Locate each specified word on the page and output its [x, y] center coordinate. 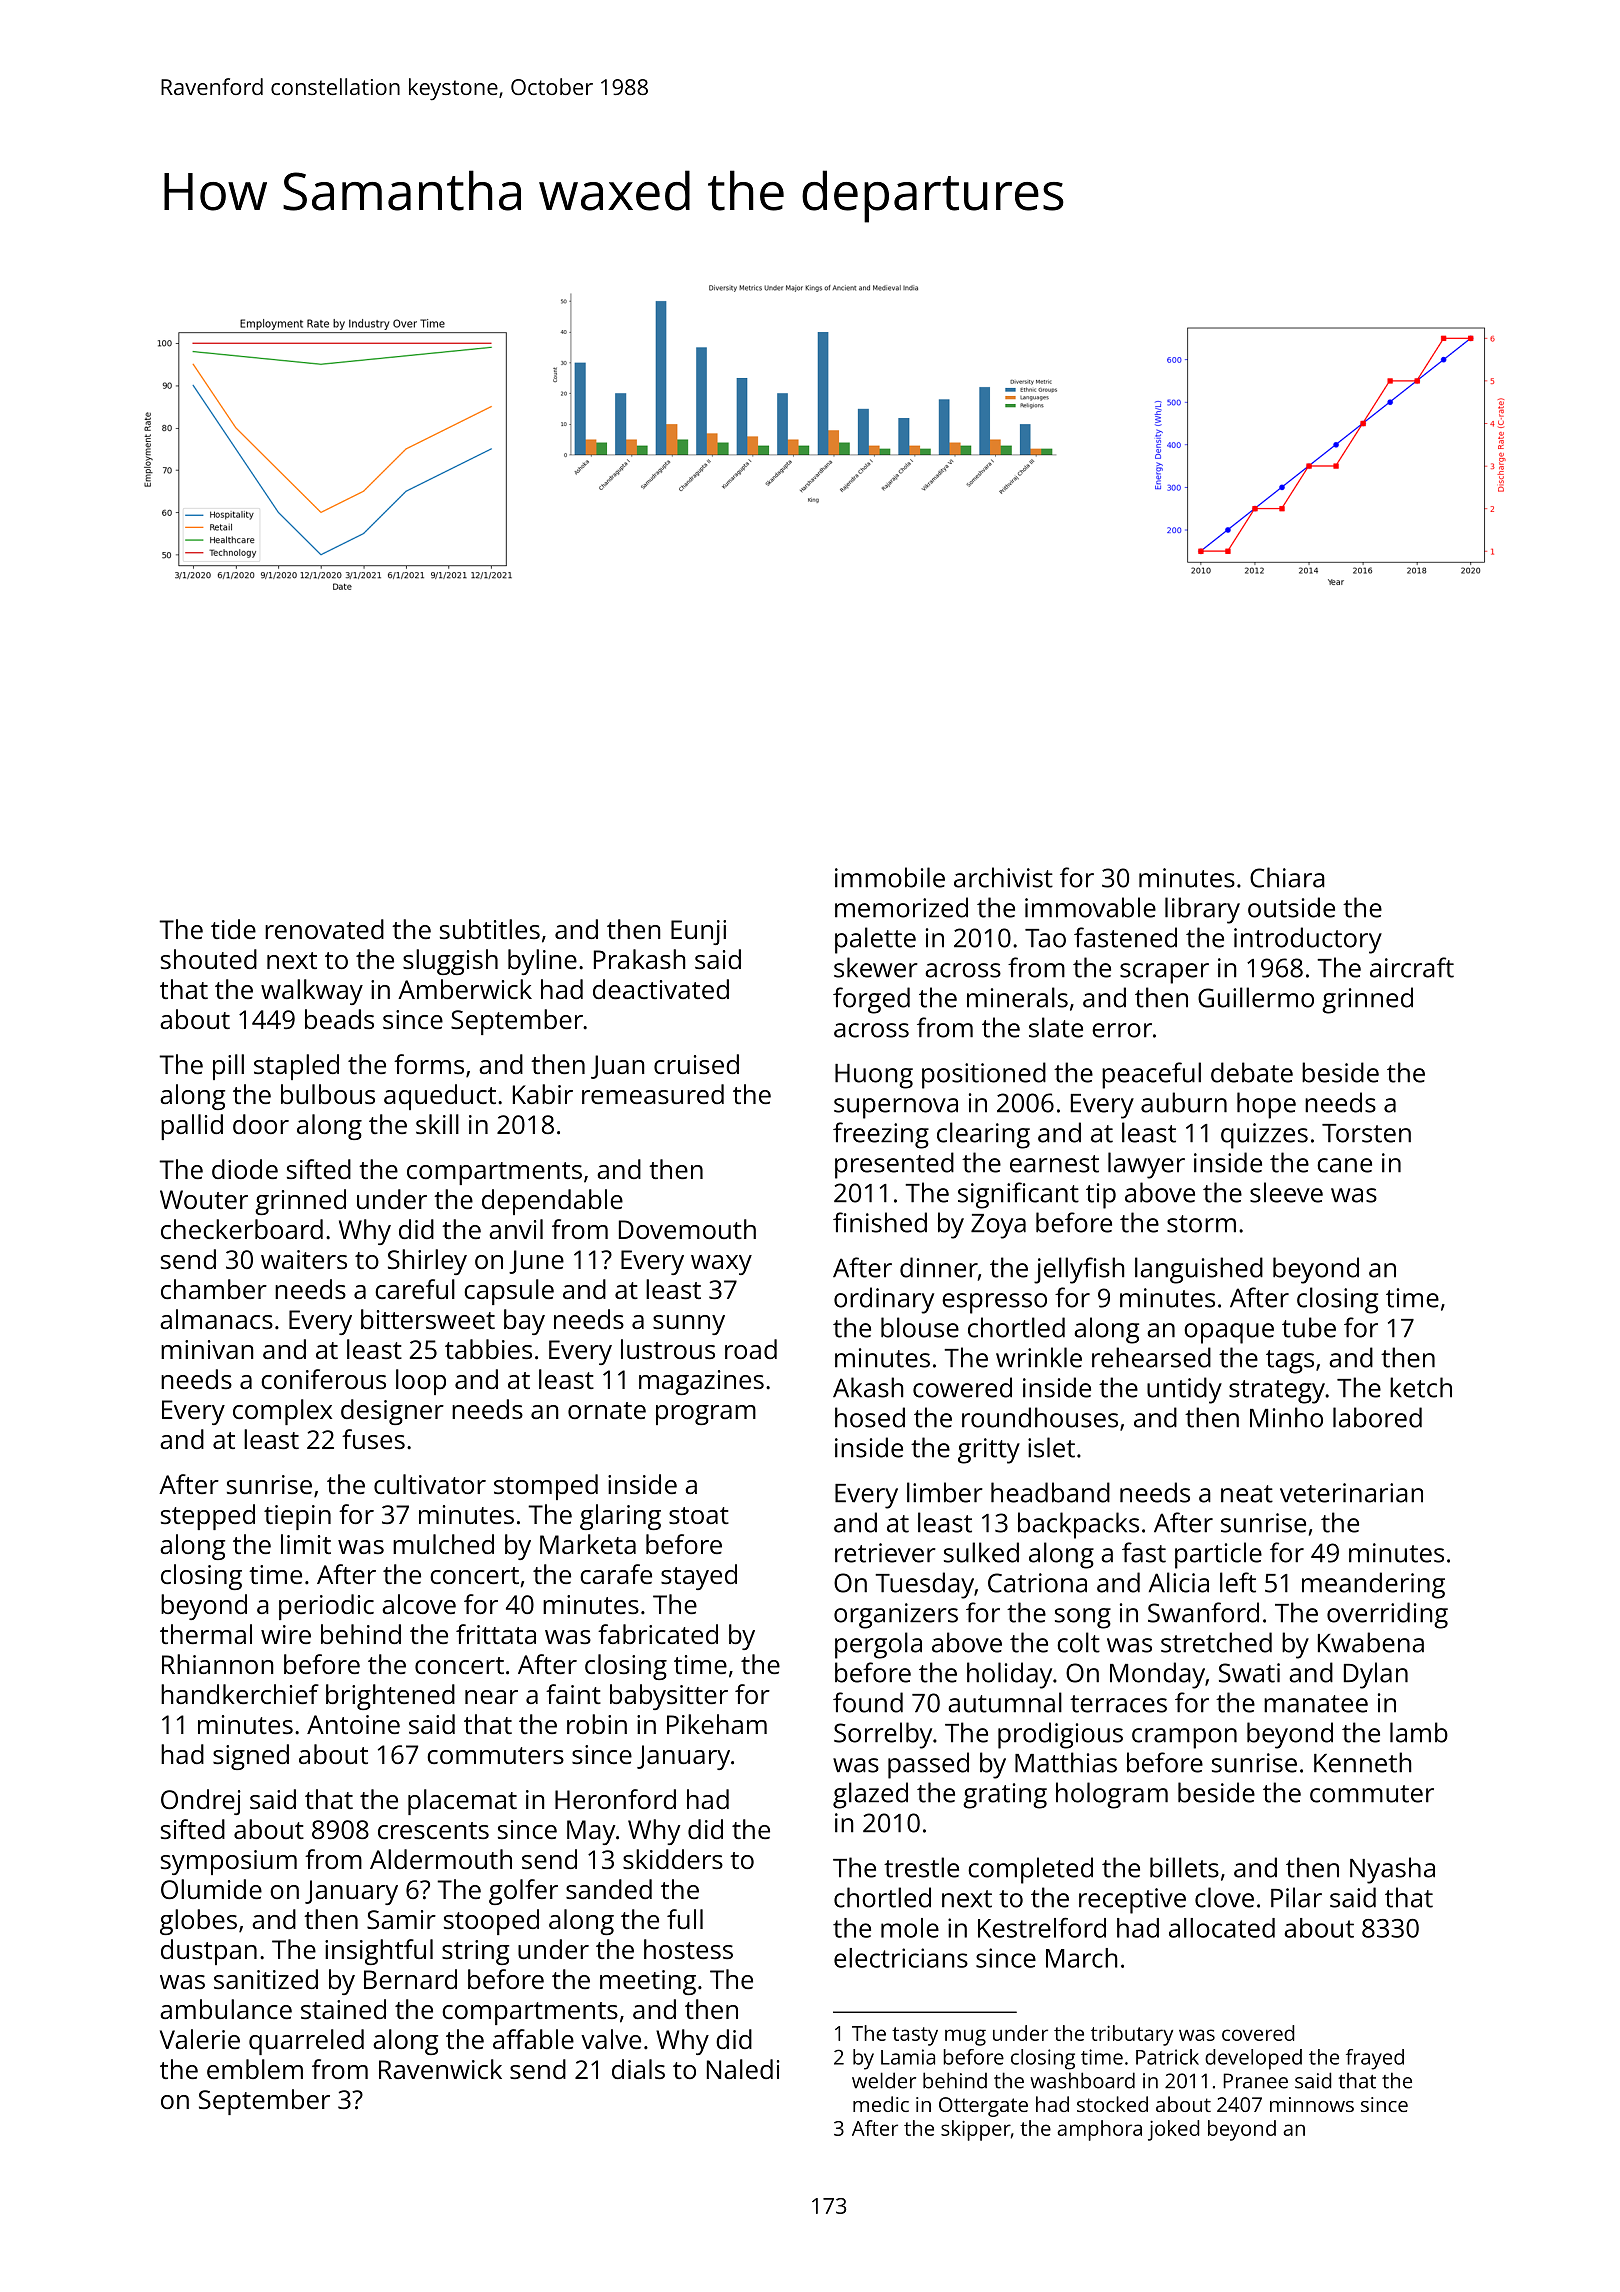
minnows [1312, 2104]
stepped [208, 1517]
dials [638, 2069]
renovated [324, 929]
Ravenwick [440, 2069]
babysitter [669, 1697]
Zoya [998, 1226]
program [706, 1415]
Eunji [698, 932]
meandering [1373, 1585]
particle [1218, 1555]
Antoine [353, 1724]
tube [1309, 1327]
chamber [214, 1289]
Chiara [1287, 877]
